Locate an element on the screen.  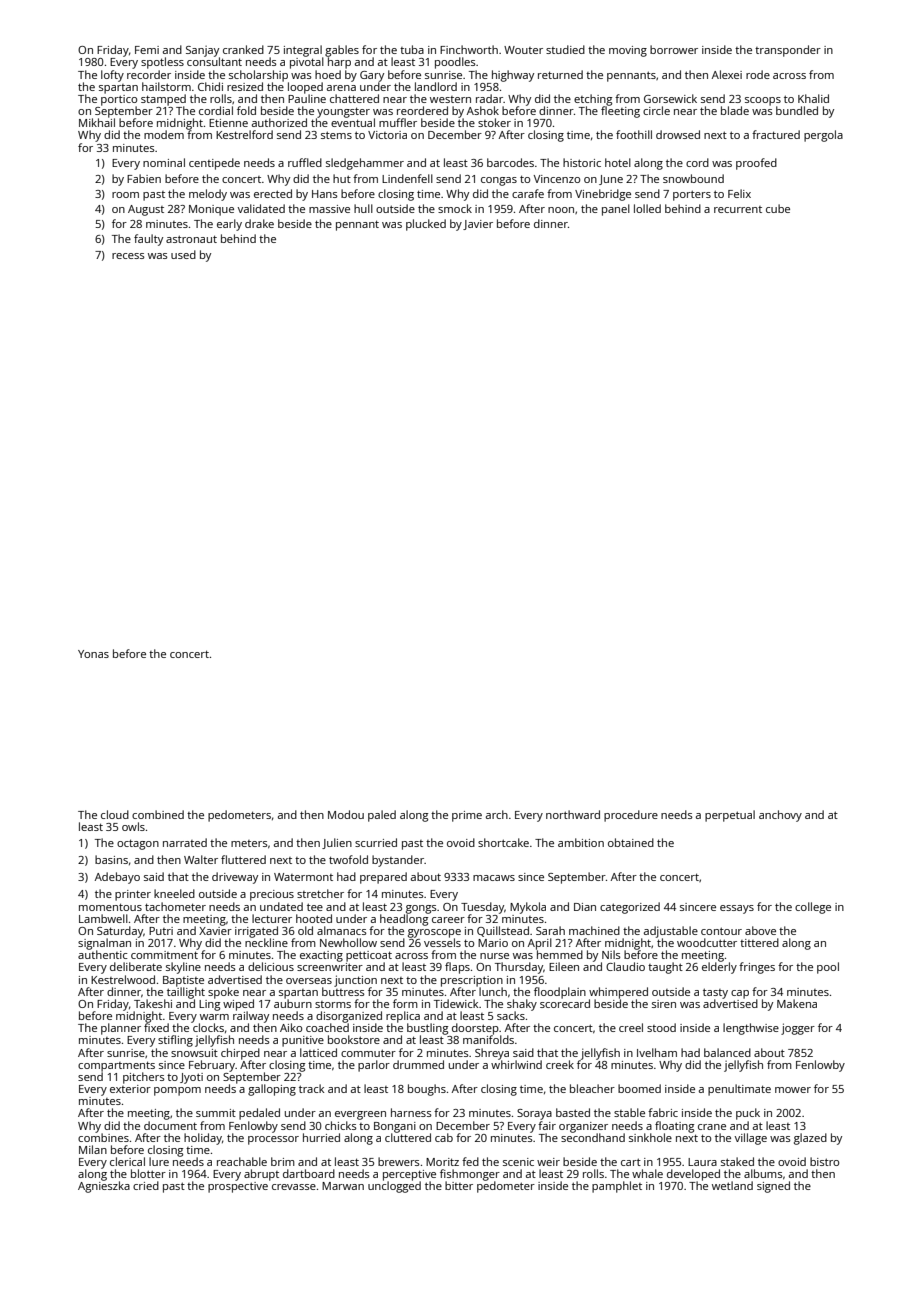
anchovy is located at coordinates (780, 816).
